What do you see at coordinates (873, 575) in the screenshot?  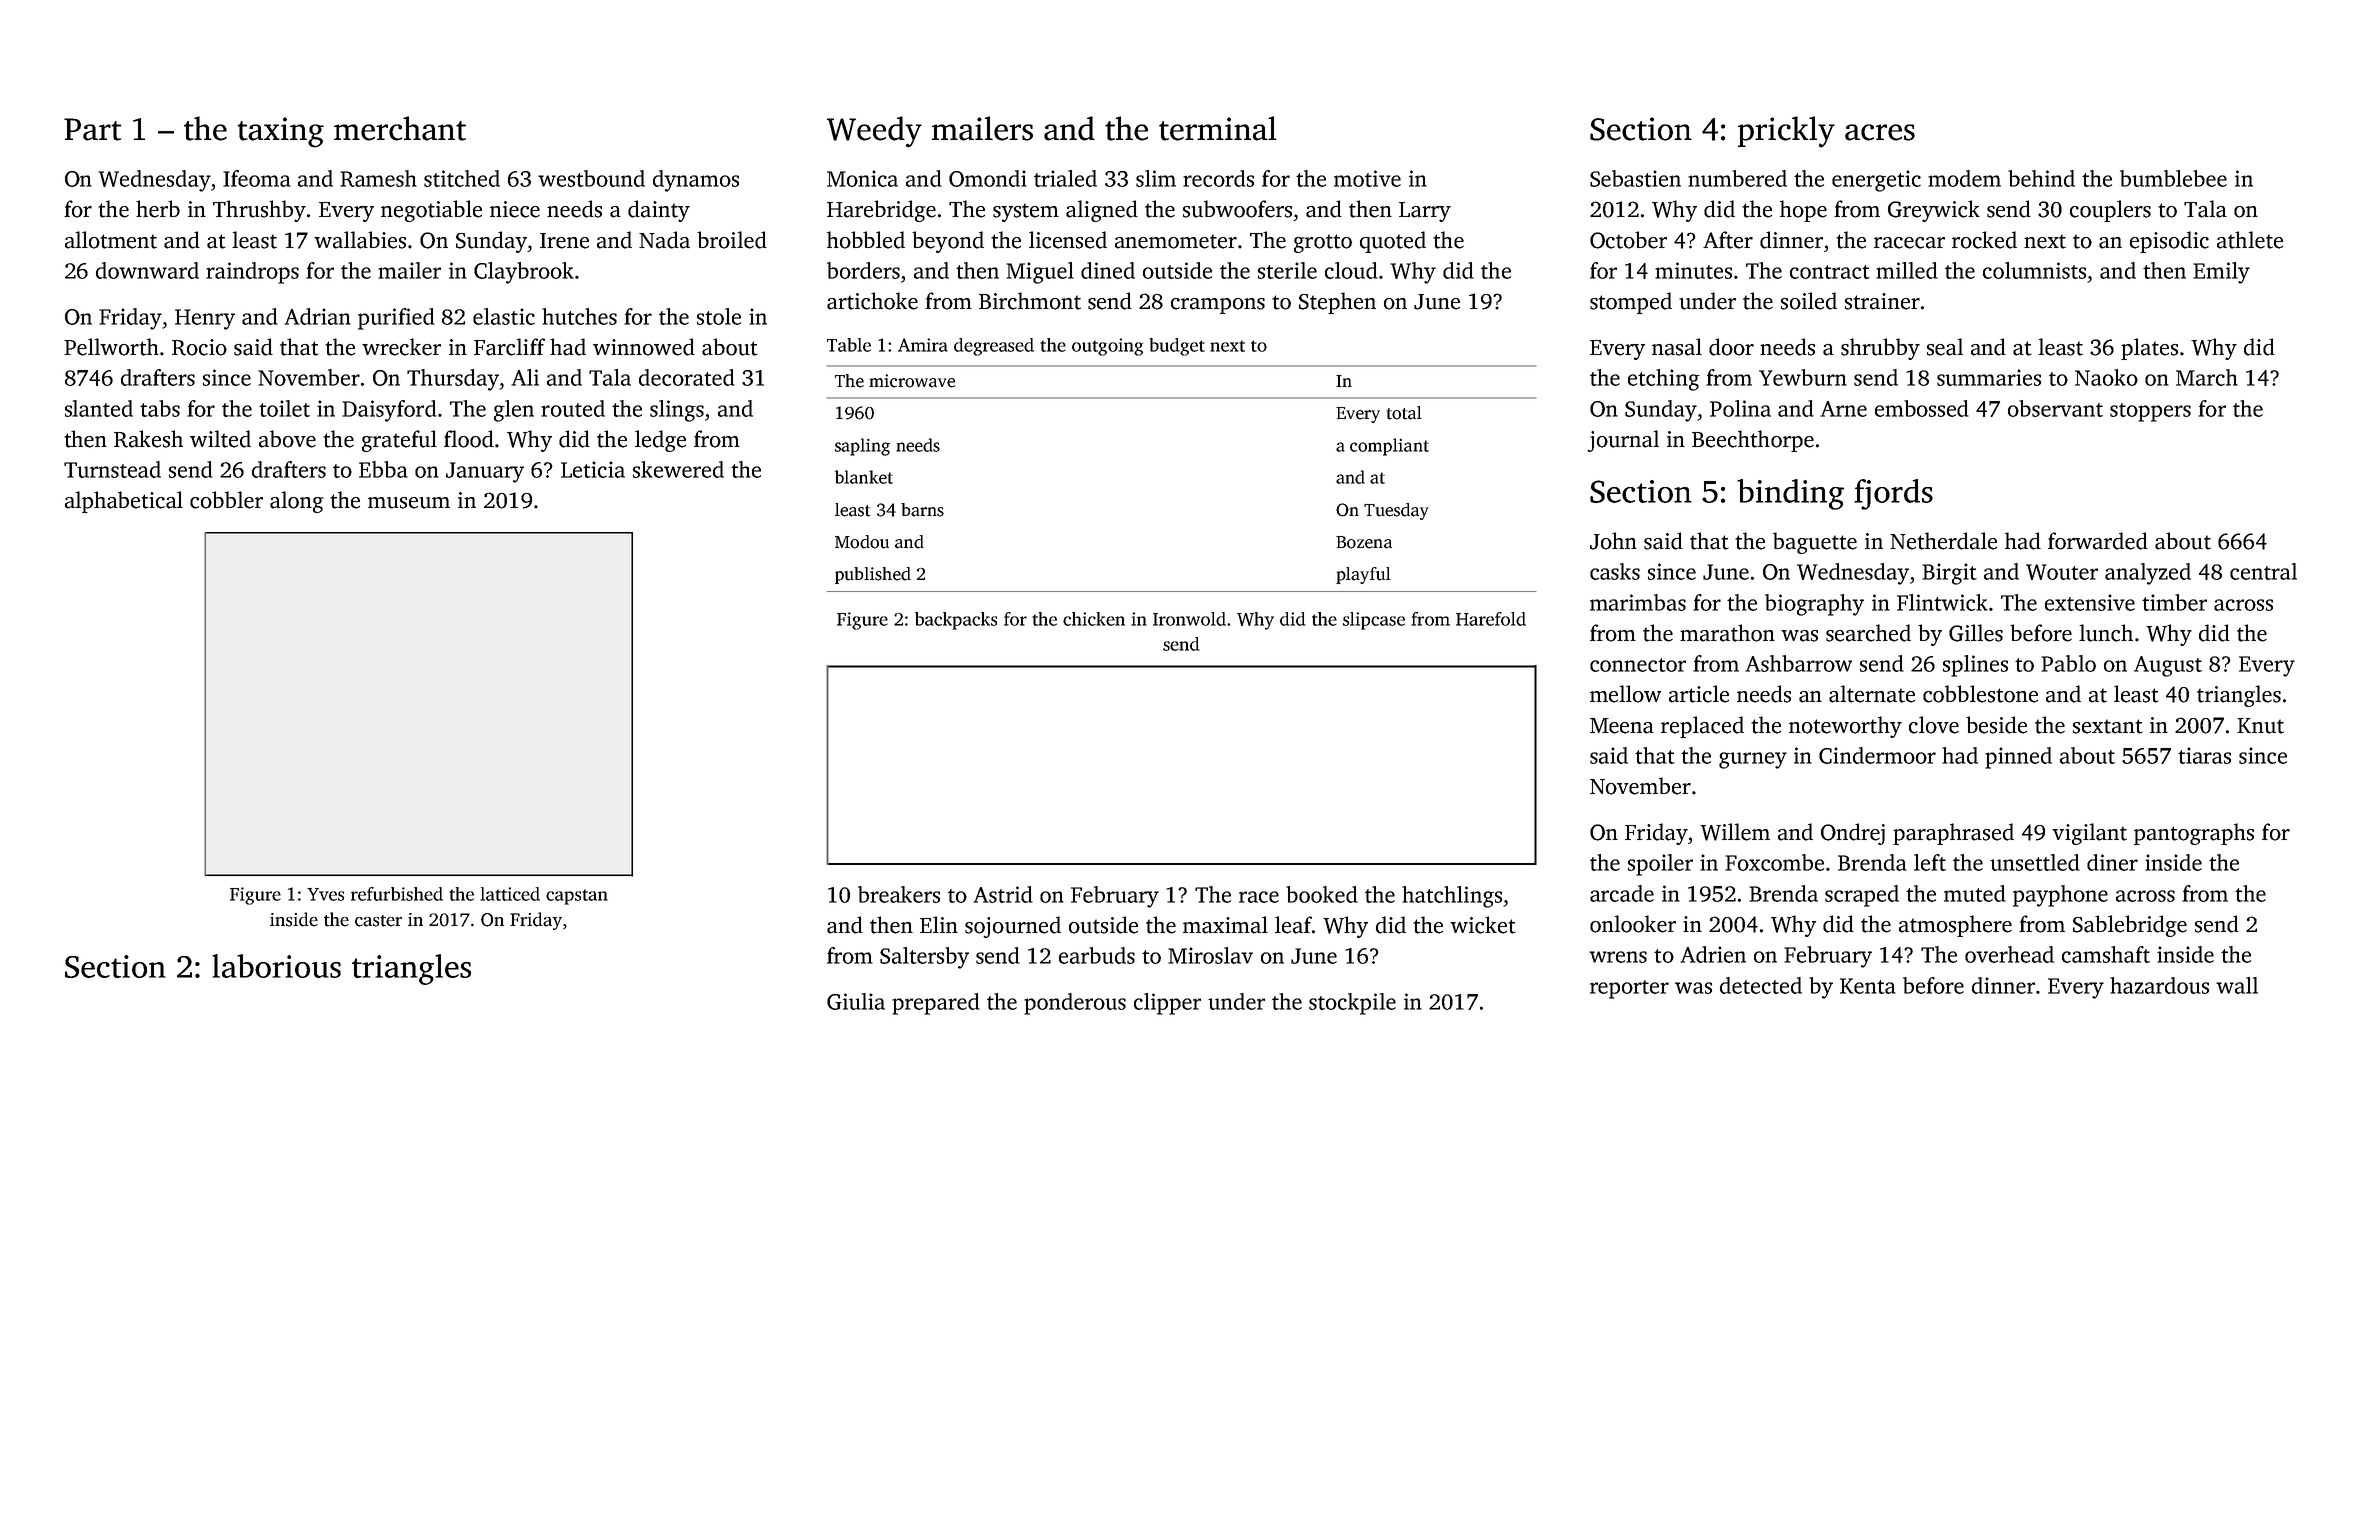 I see `published` at bounding box center [873, 575].
